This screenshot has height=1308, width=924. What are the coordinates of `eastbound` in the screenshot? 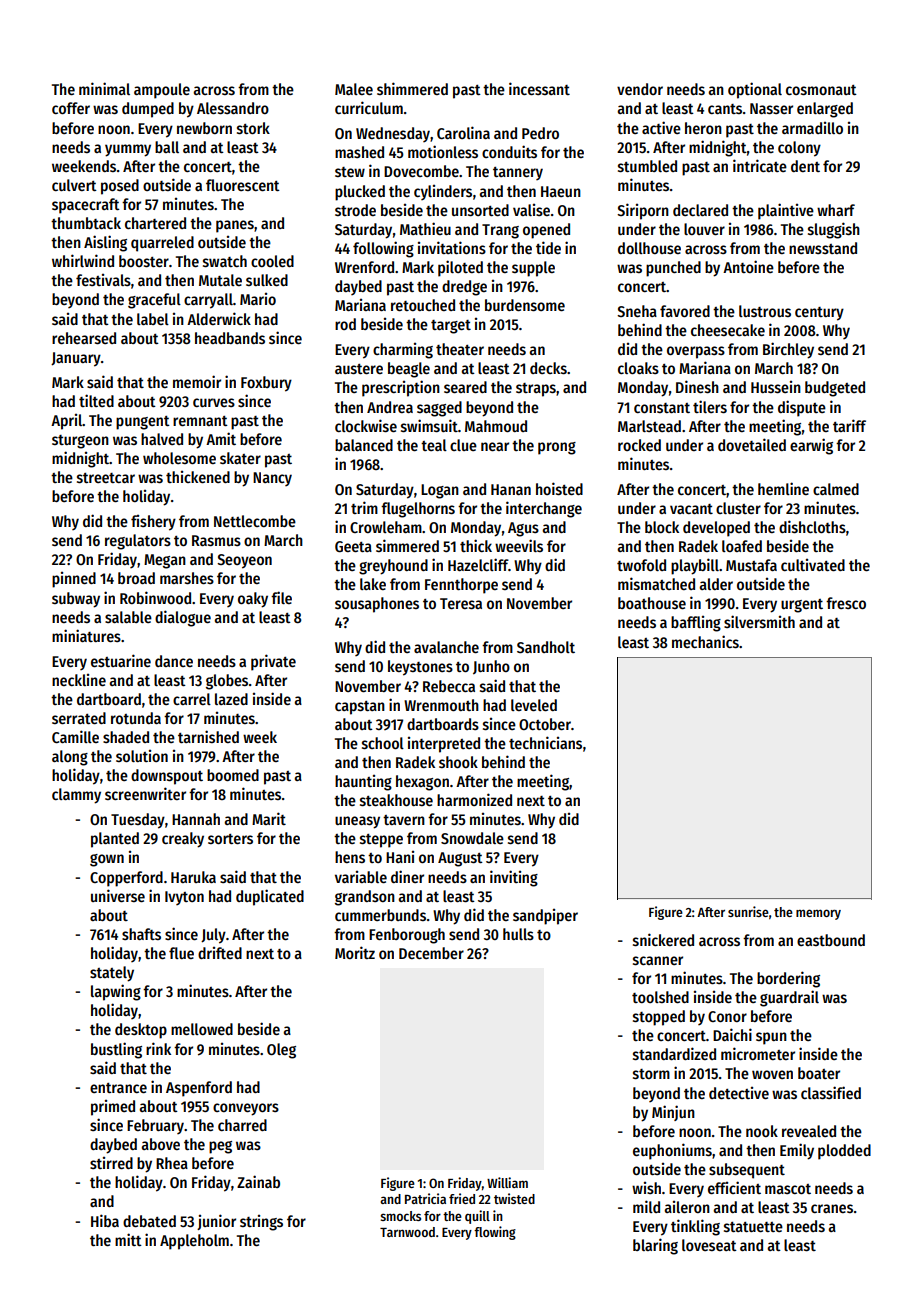 It's located at (831, 940).
